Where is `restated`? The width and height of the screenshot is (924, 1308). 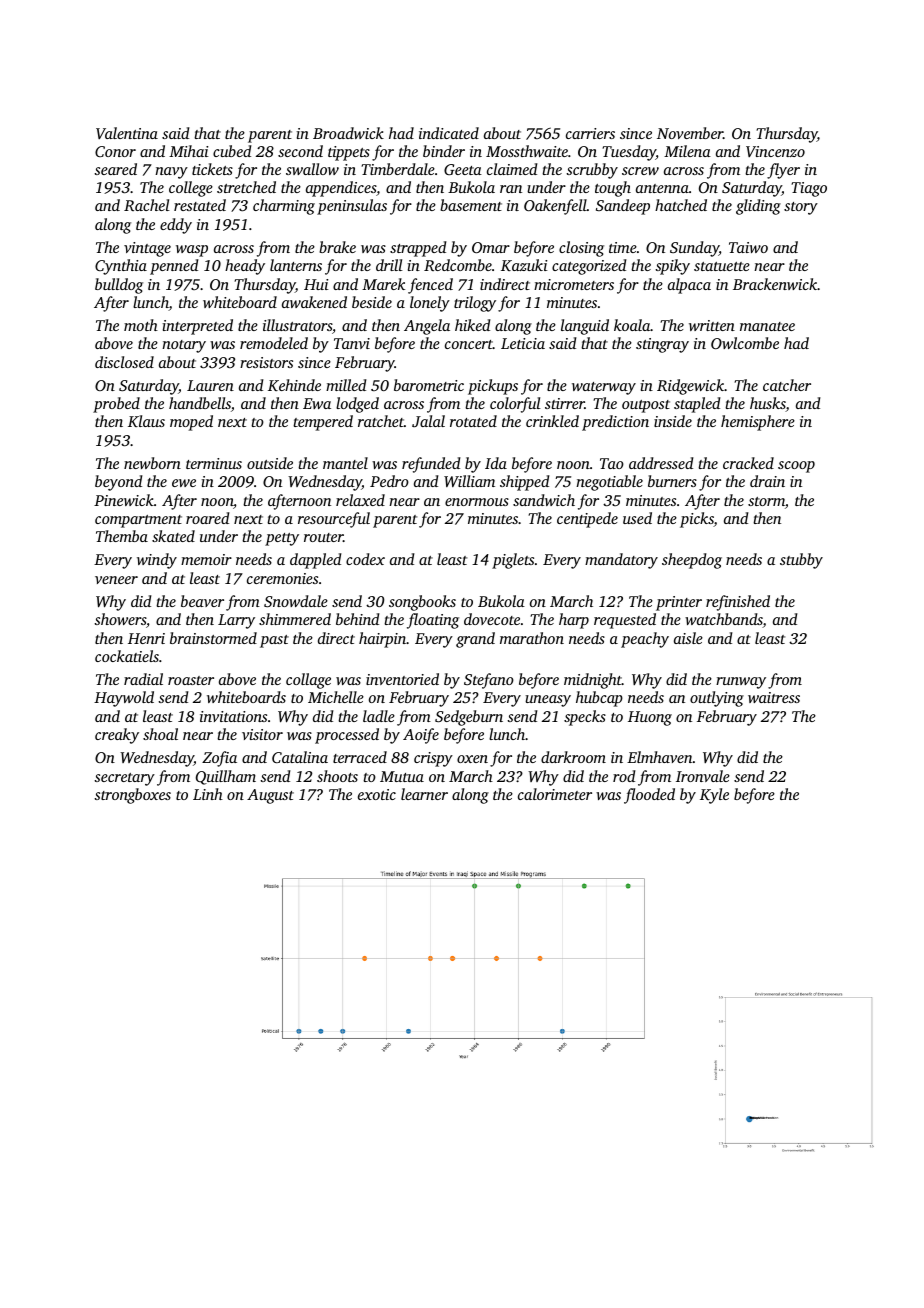
restated is located at coordinates (200, 205).
